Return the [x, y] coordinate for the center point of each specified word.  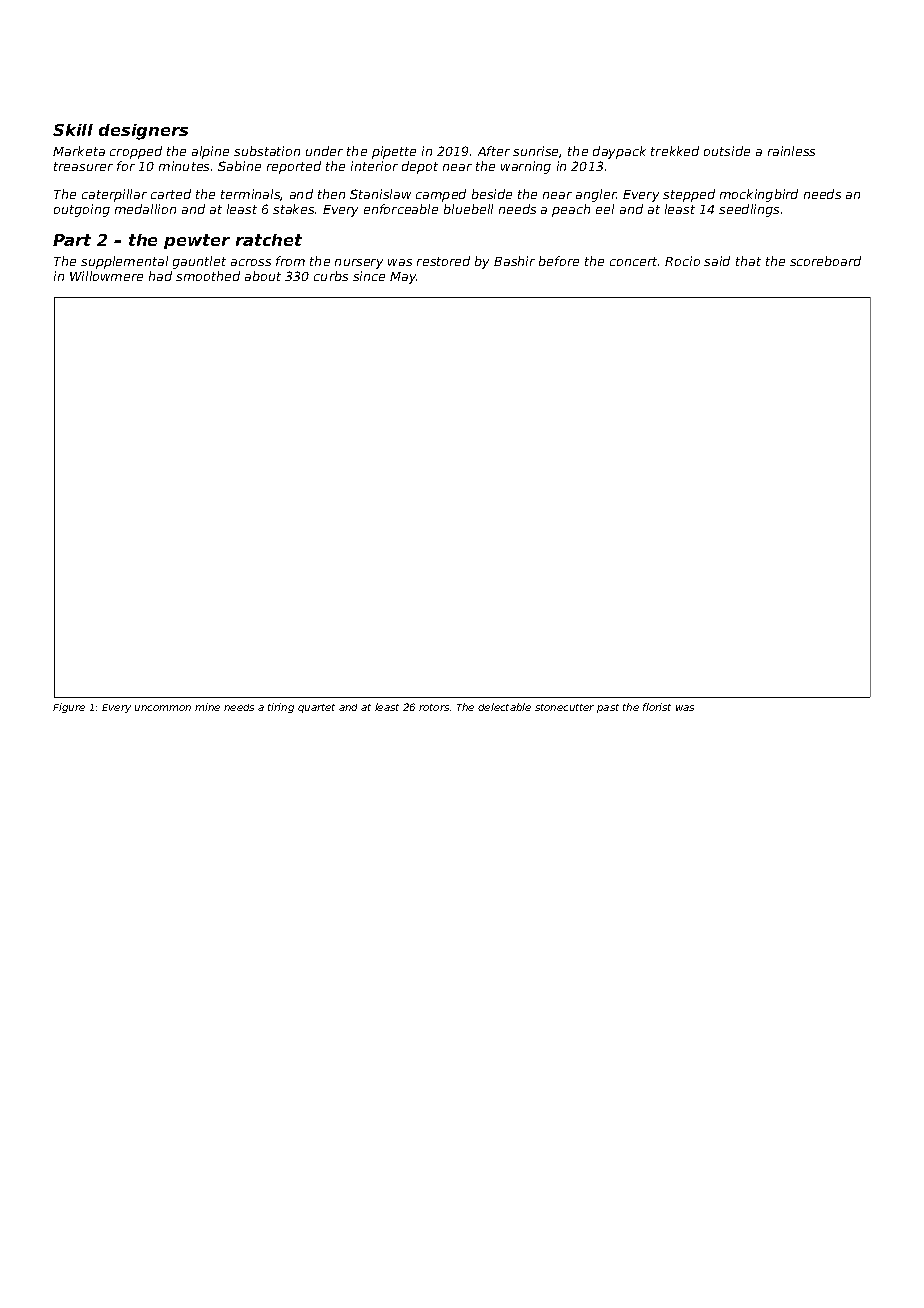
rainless [791, 151]
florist [657, 707]
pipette [394, 152]
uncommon [163, 708]
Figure [69, 708]
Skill [73, 130]
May [403, 278]
